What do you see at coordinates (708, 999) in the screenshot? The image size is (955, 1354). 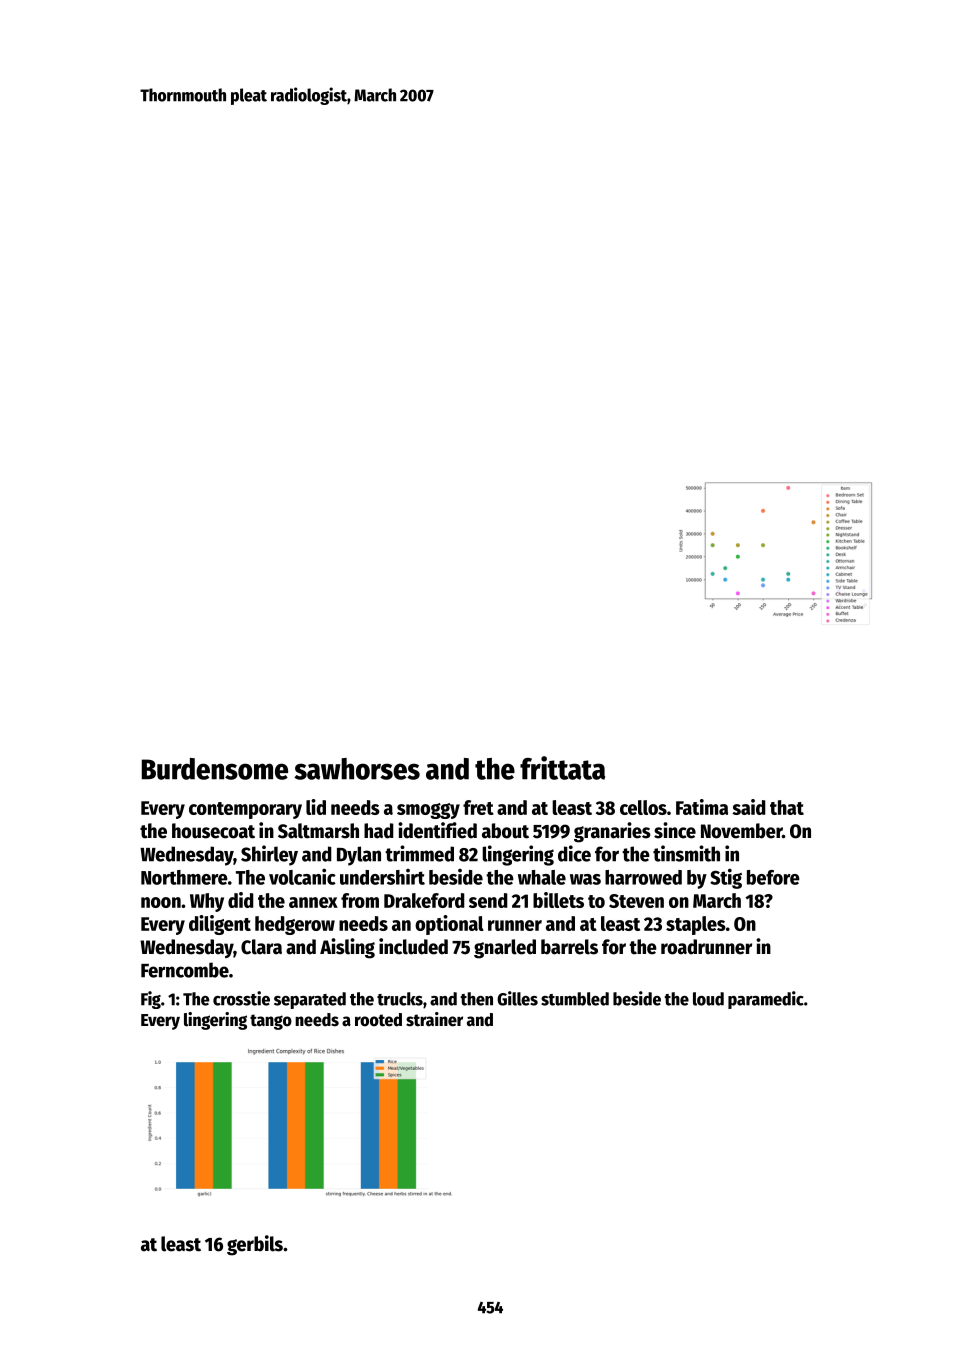 I see `loud` at bounding box center [708, 999].
